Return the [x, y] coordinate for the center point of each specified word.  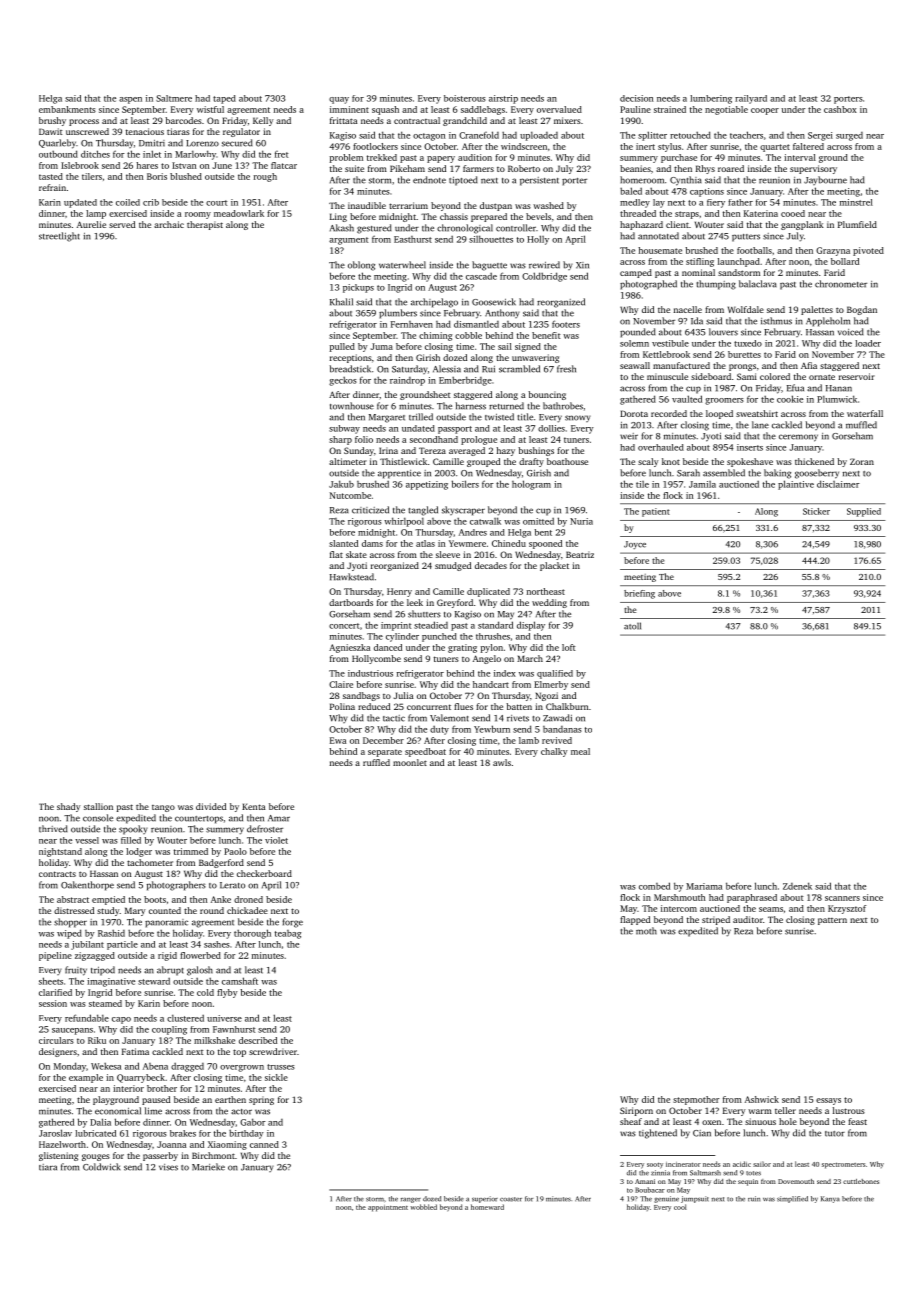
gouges [96, 1157]
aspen [130, 100]
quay [339, 100]
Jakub [341, 484]
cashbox [840, 109]
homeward [487, 1207]
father [740, 202]
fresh [566, 369]
